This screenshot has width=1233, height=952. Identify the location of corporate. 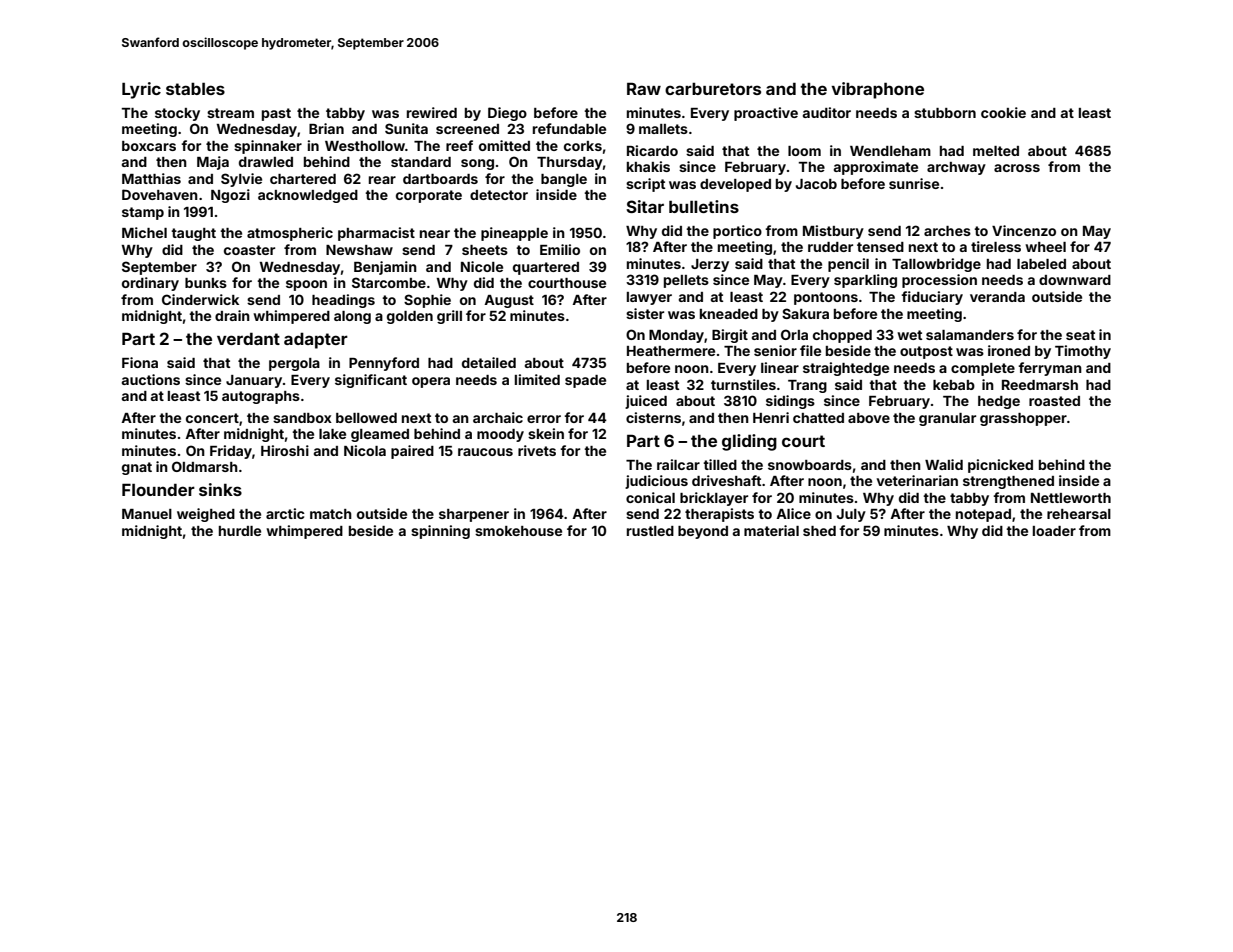
(429, 196).
